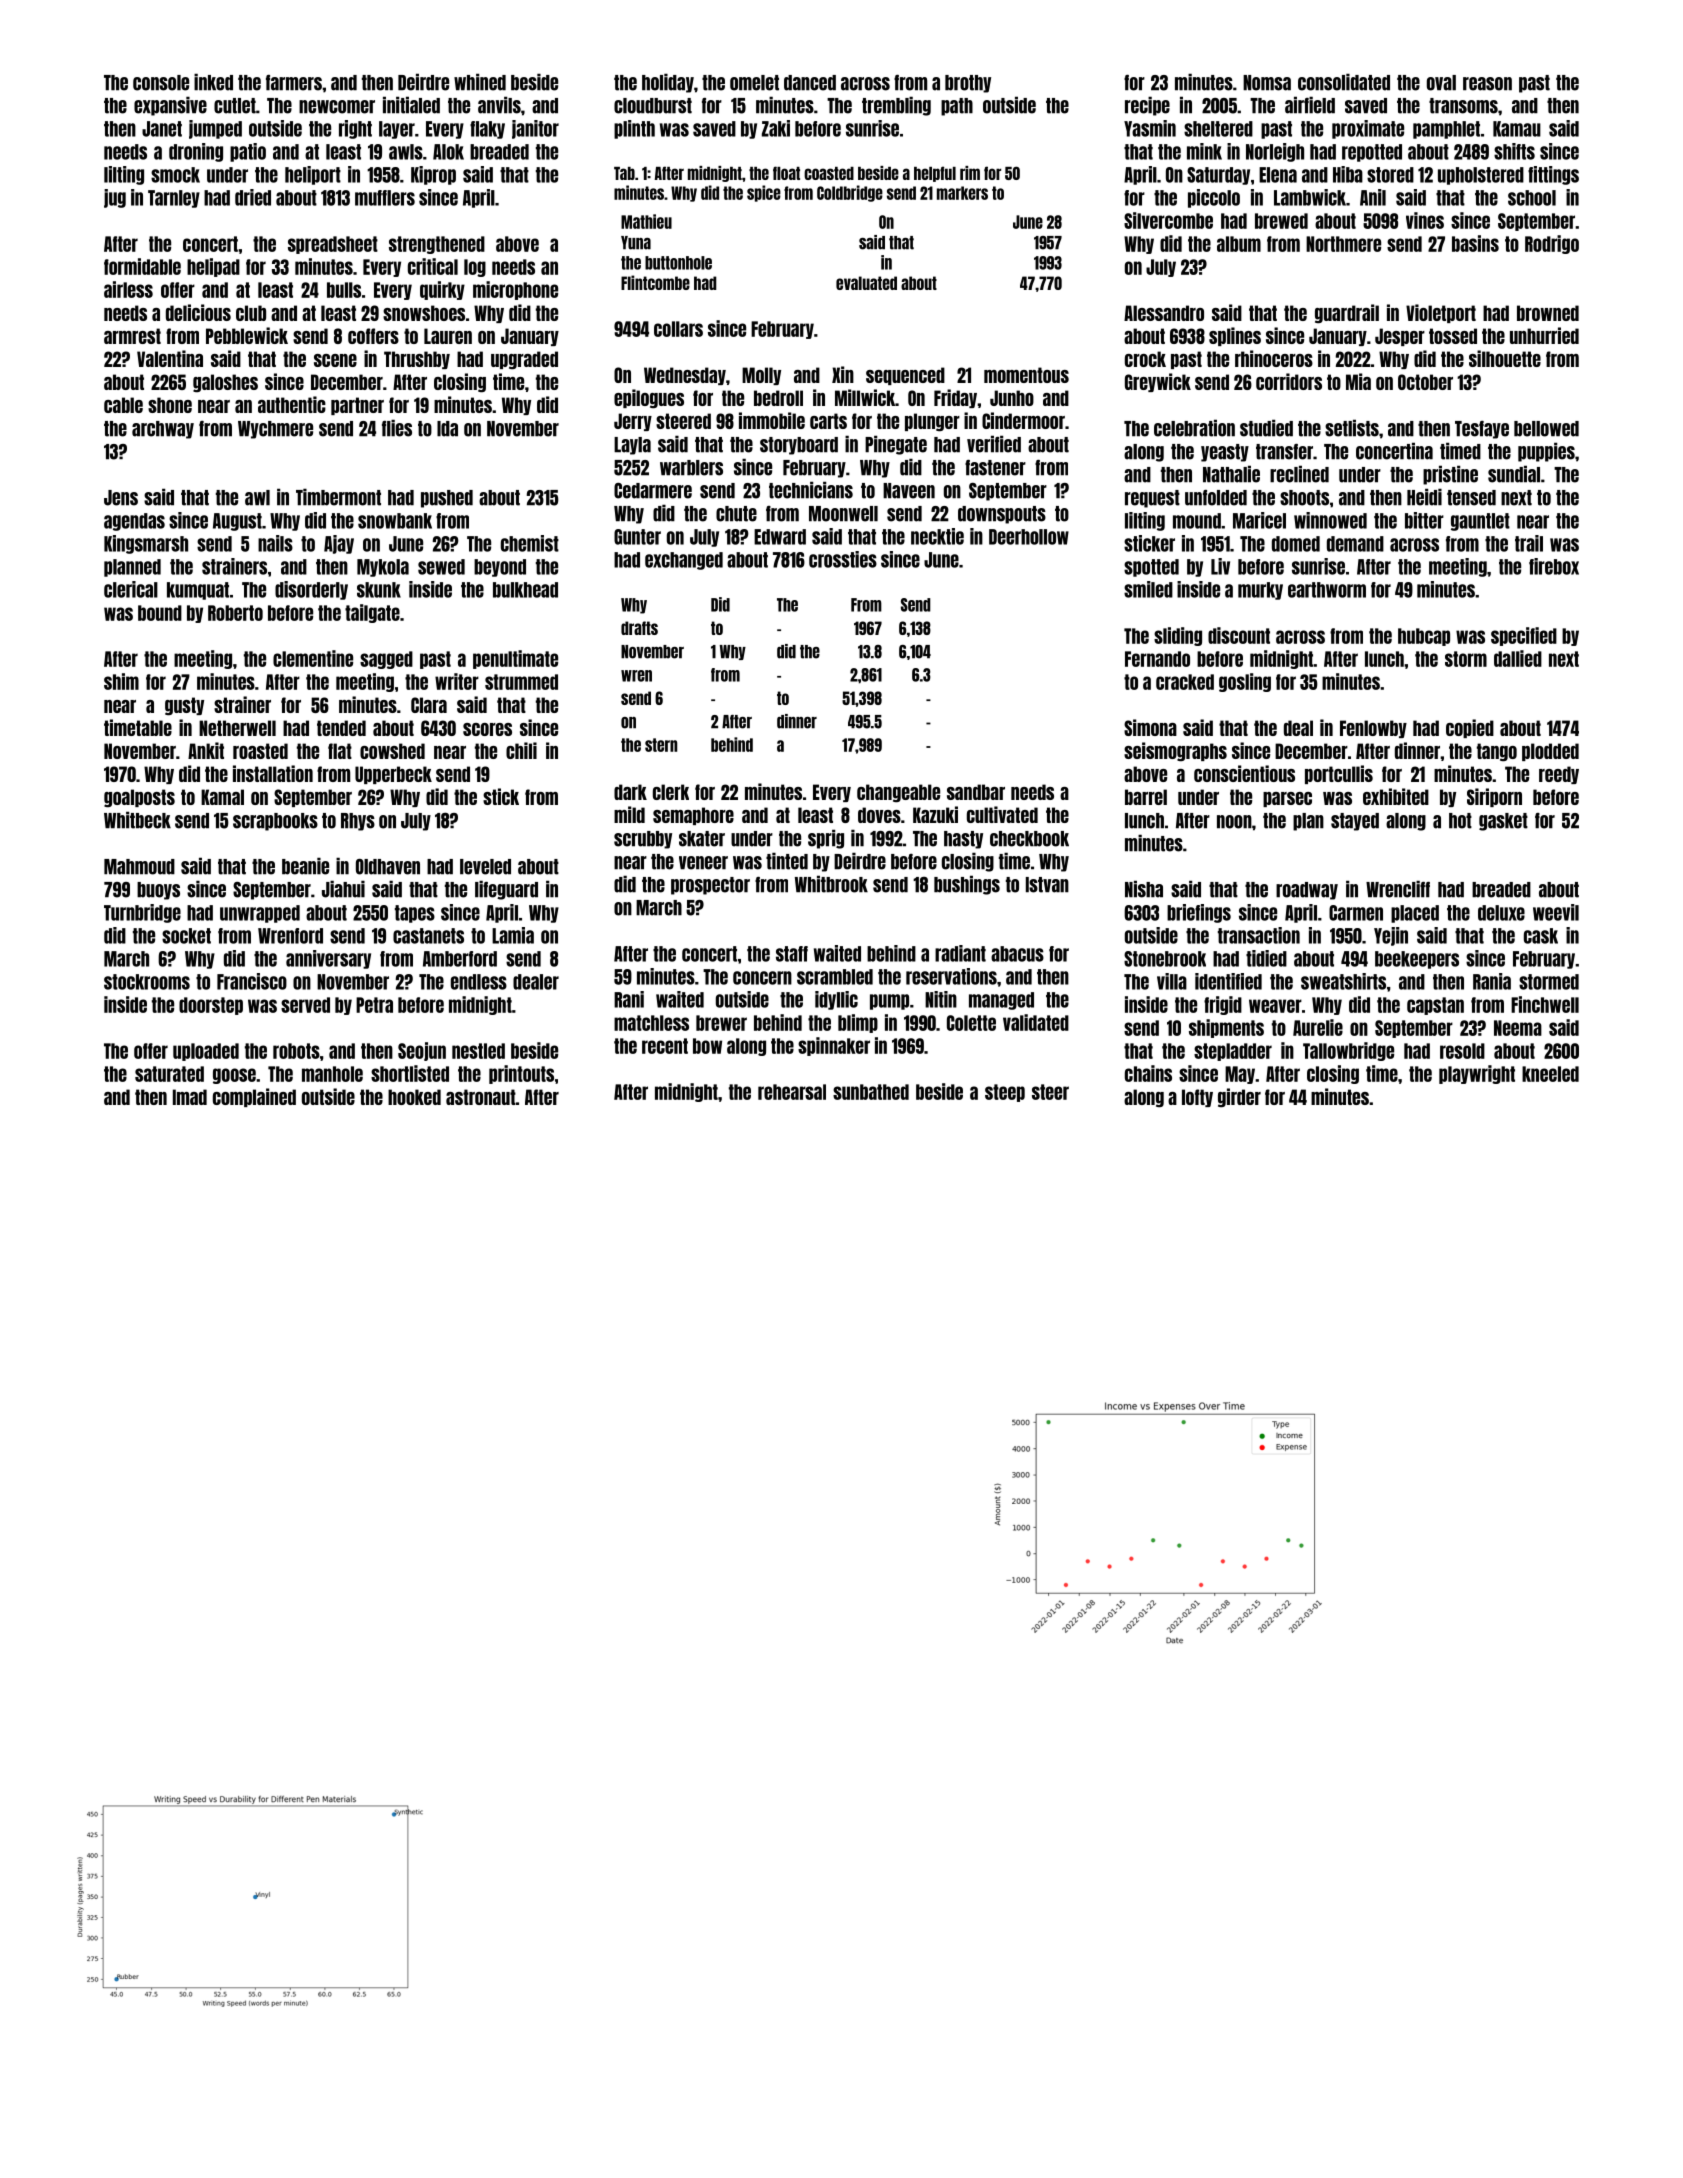  Describe the element at coordinates (971, 1023) in the document. I see `Colette` at that location.
